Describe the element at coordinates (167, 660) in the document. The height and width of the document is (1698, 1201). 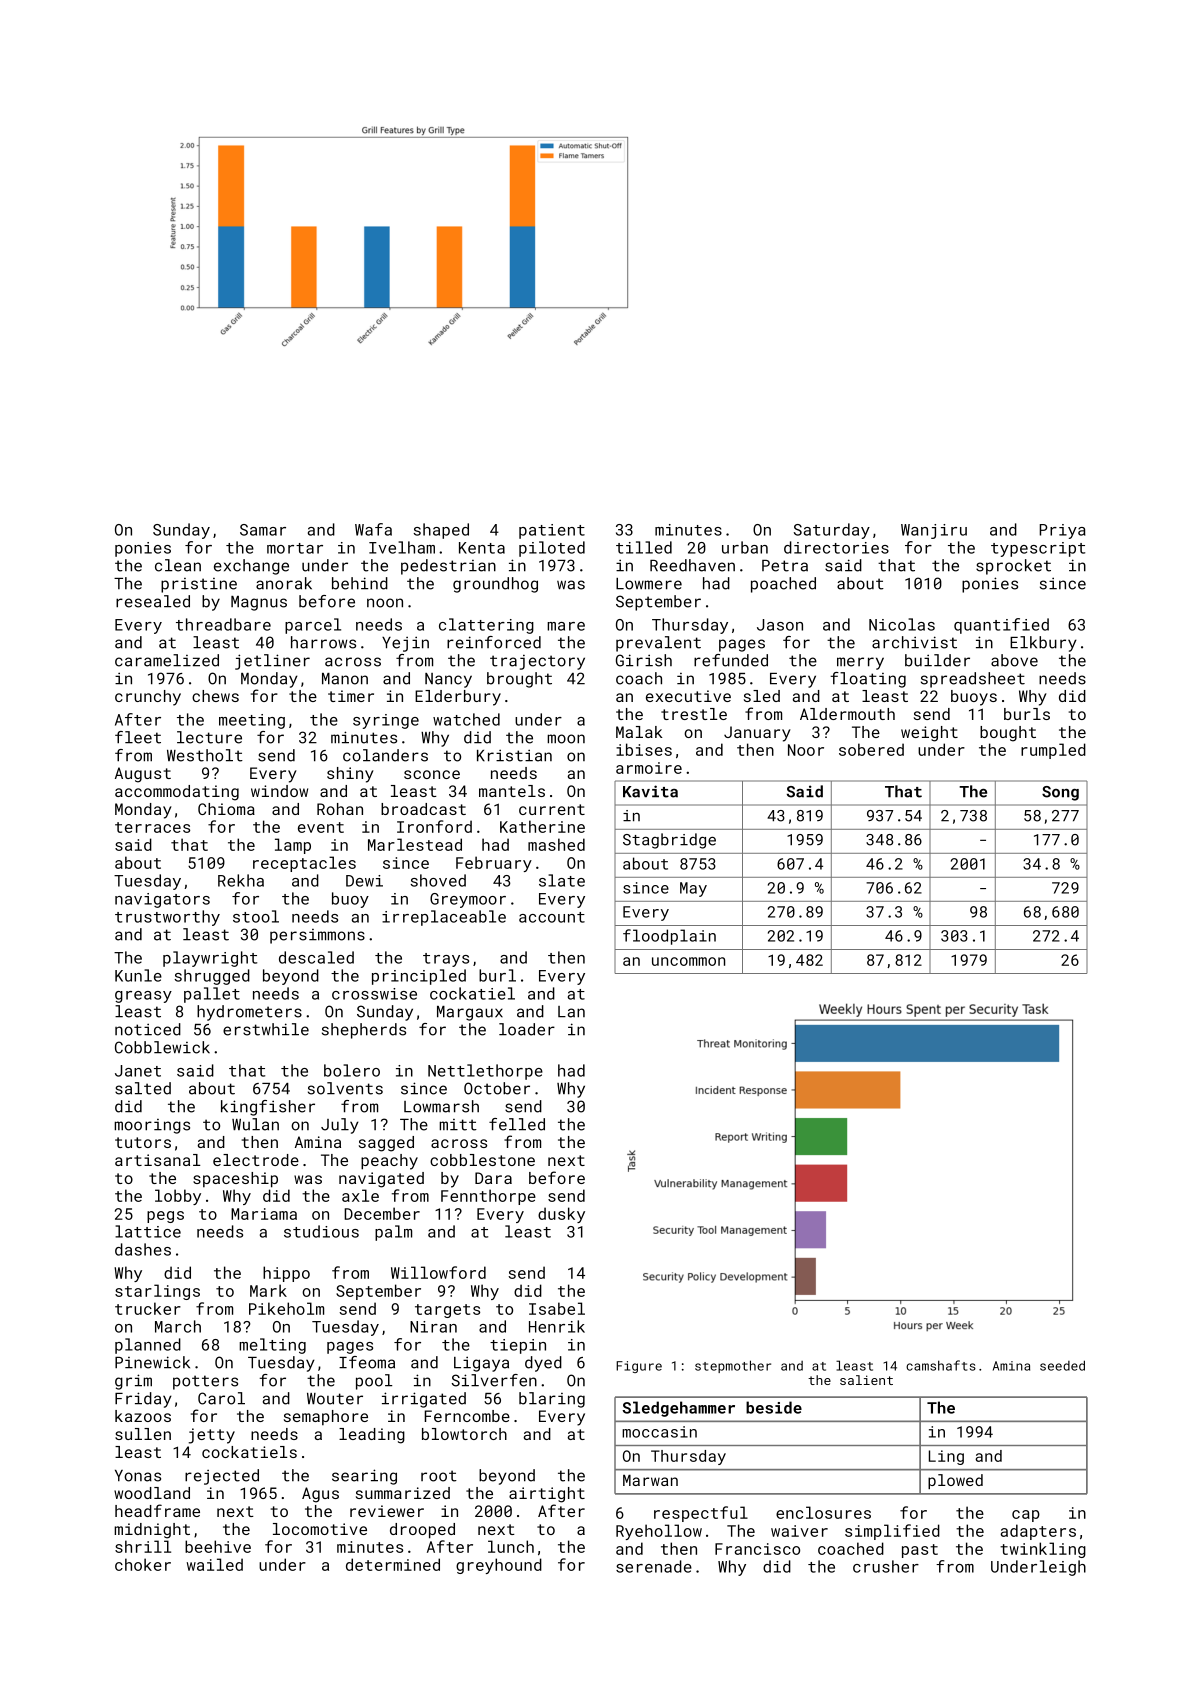
I see `caramelized` at that location.
